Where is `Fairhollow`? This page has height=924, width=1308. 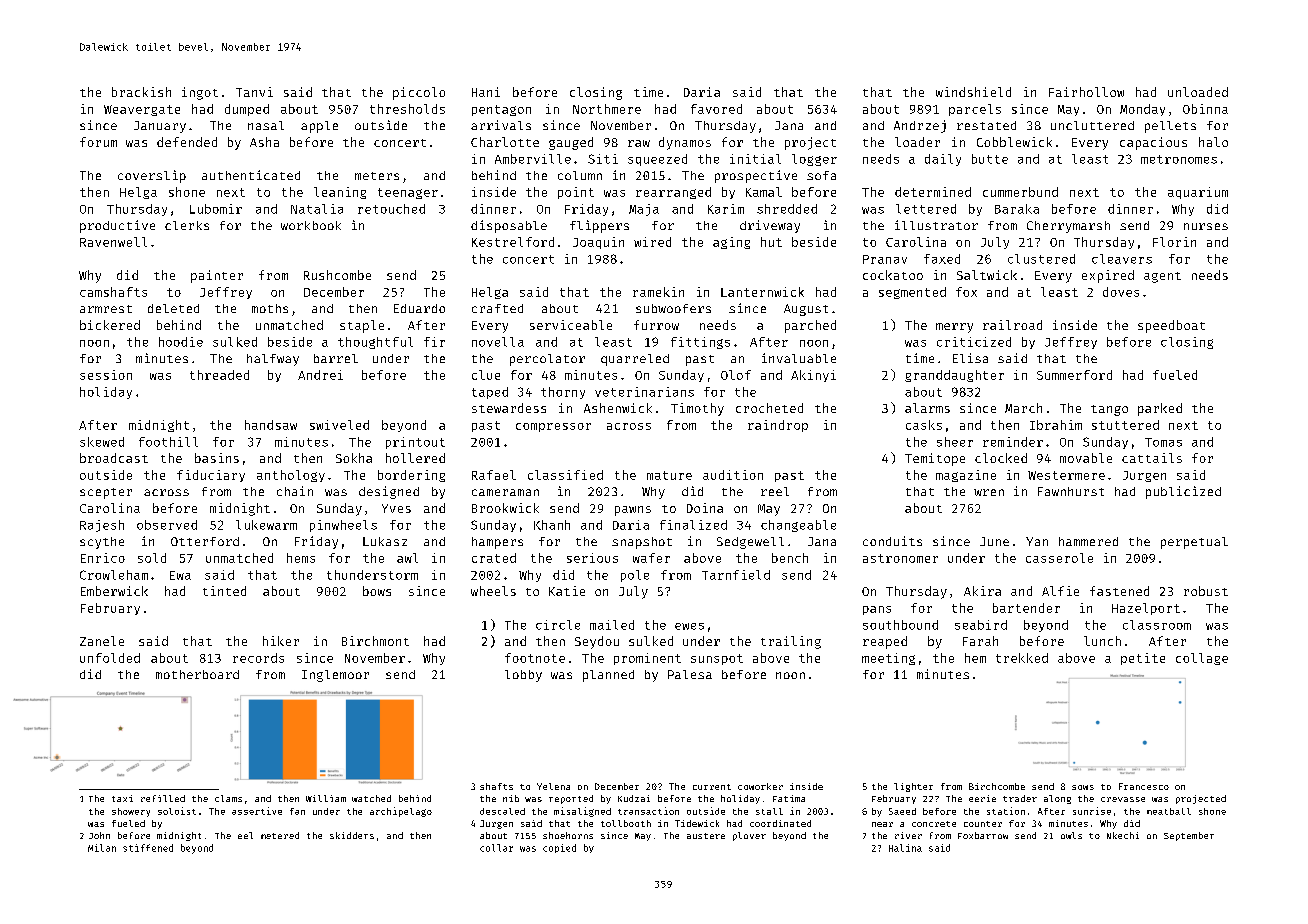 Fairhollow is located at coordinates (1086, 92).
